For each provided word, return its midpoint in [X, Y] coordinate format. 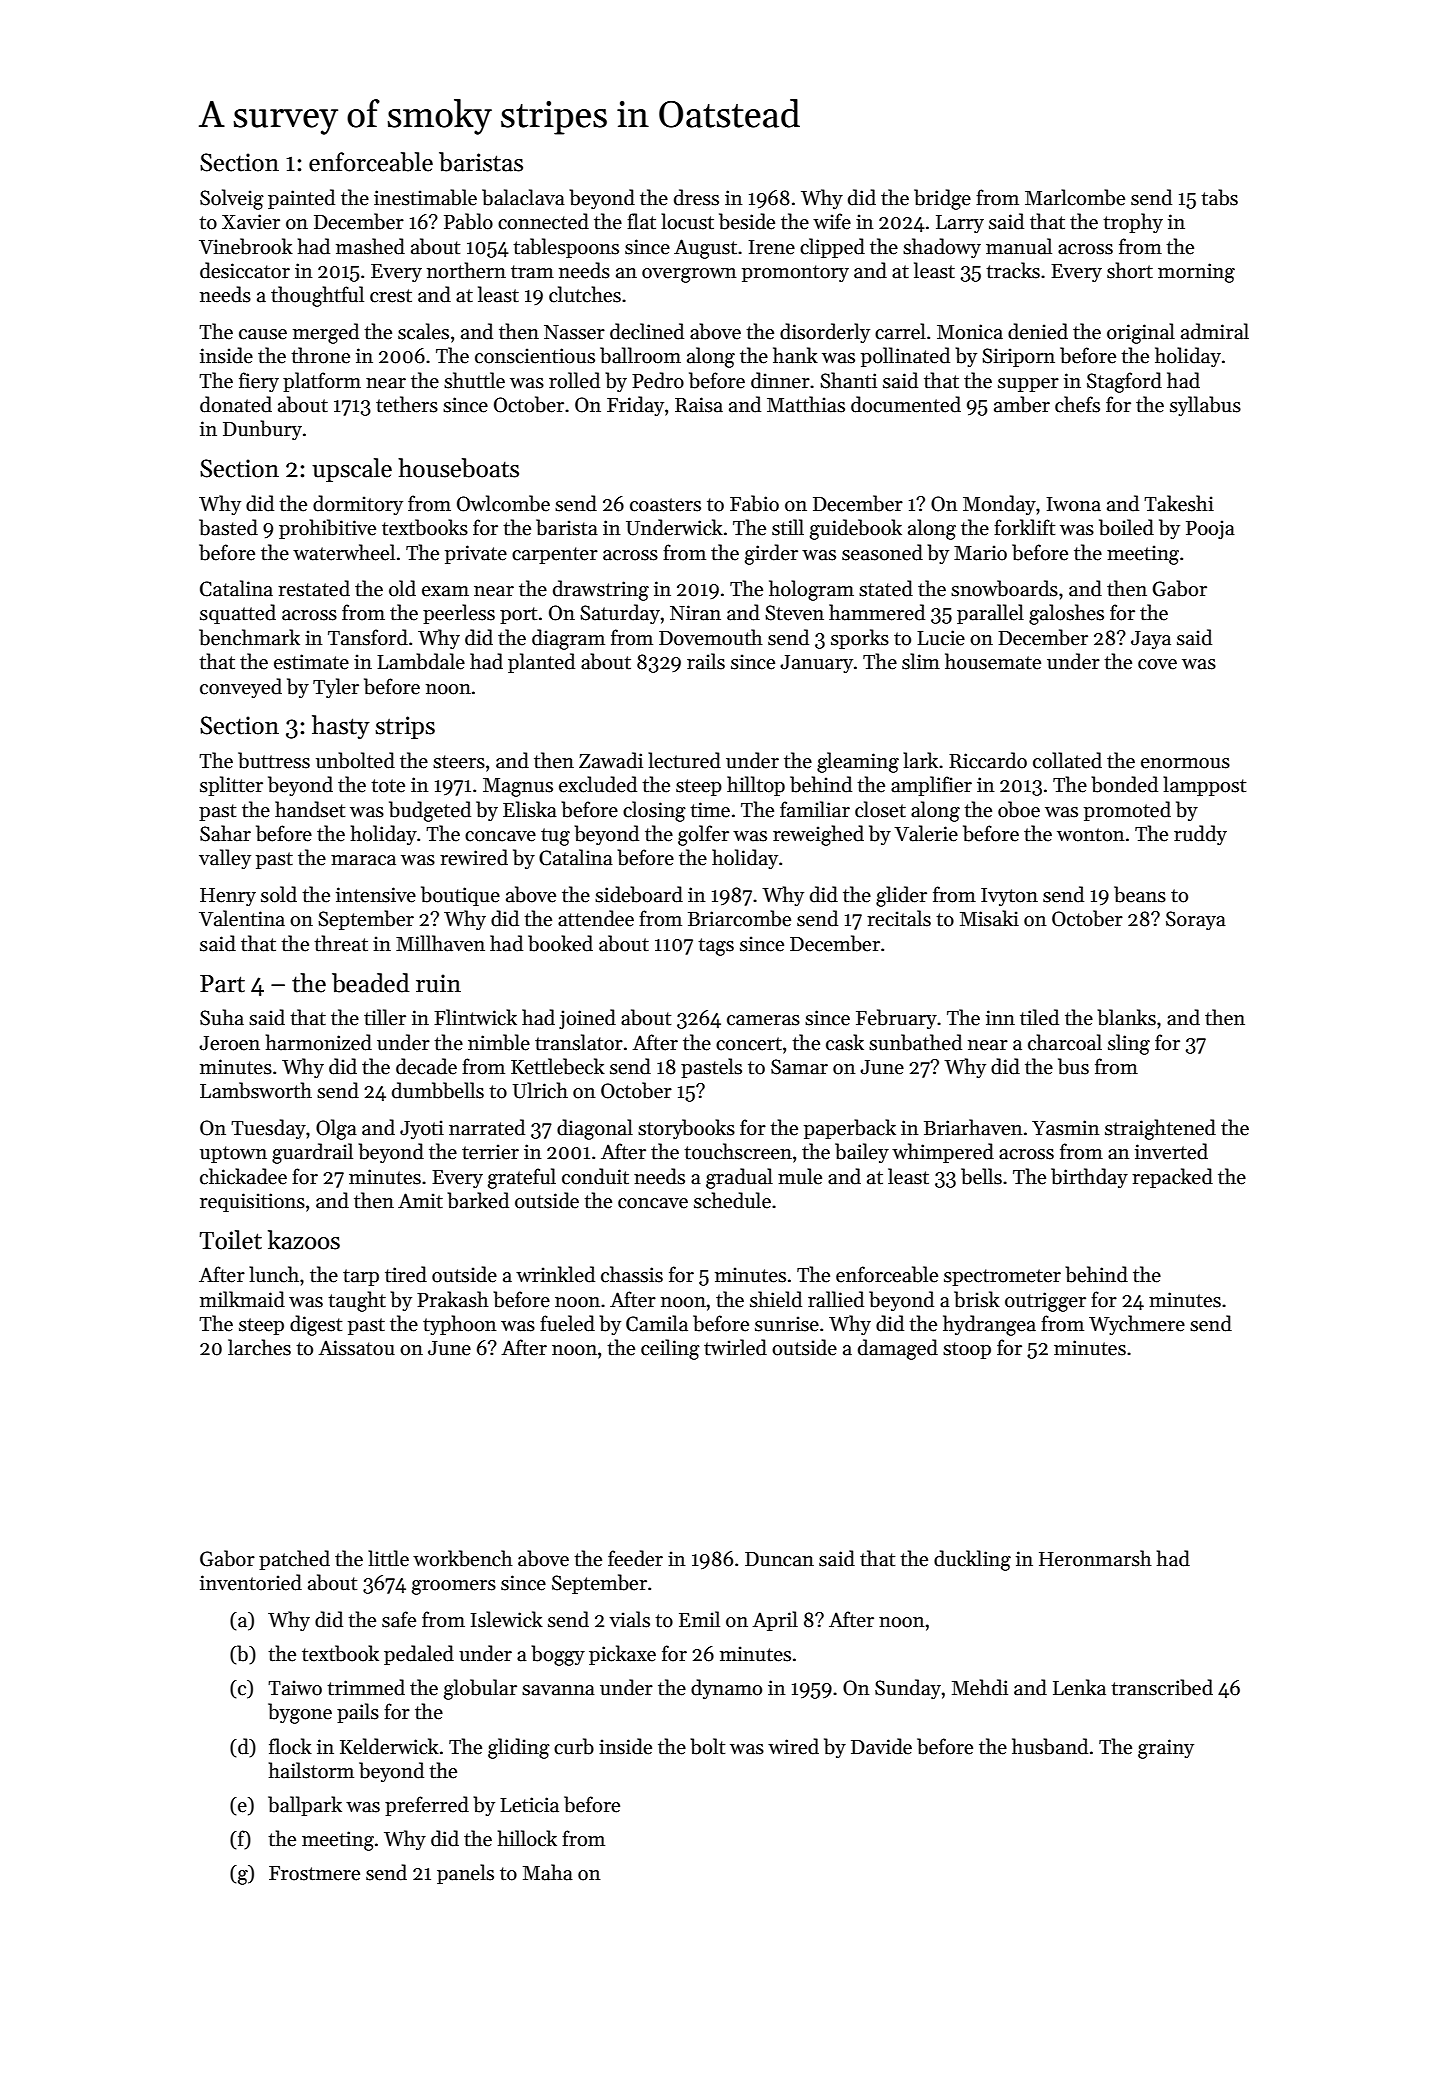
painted [301, 199]
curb [574, 1746]
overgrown [689, 275]
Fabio [754, 503]
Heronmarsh [1095, 1558]
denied [1038, 331]
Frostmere [314, 1873]
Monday [999, 505]
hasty [341, 727]
